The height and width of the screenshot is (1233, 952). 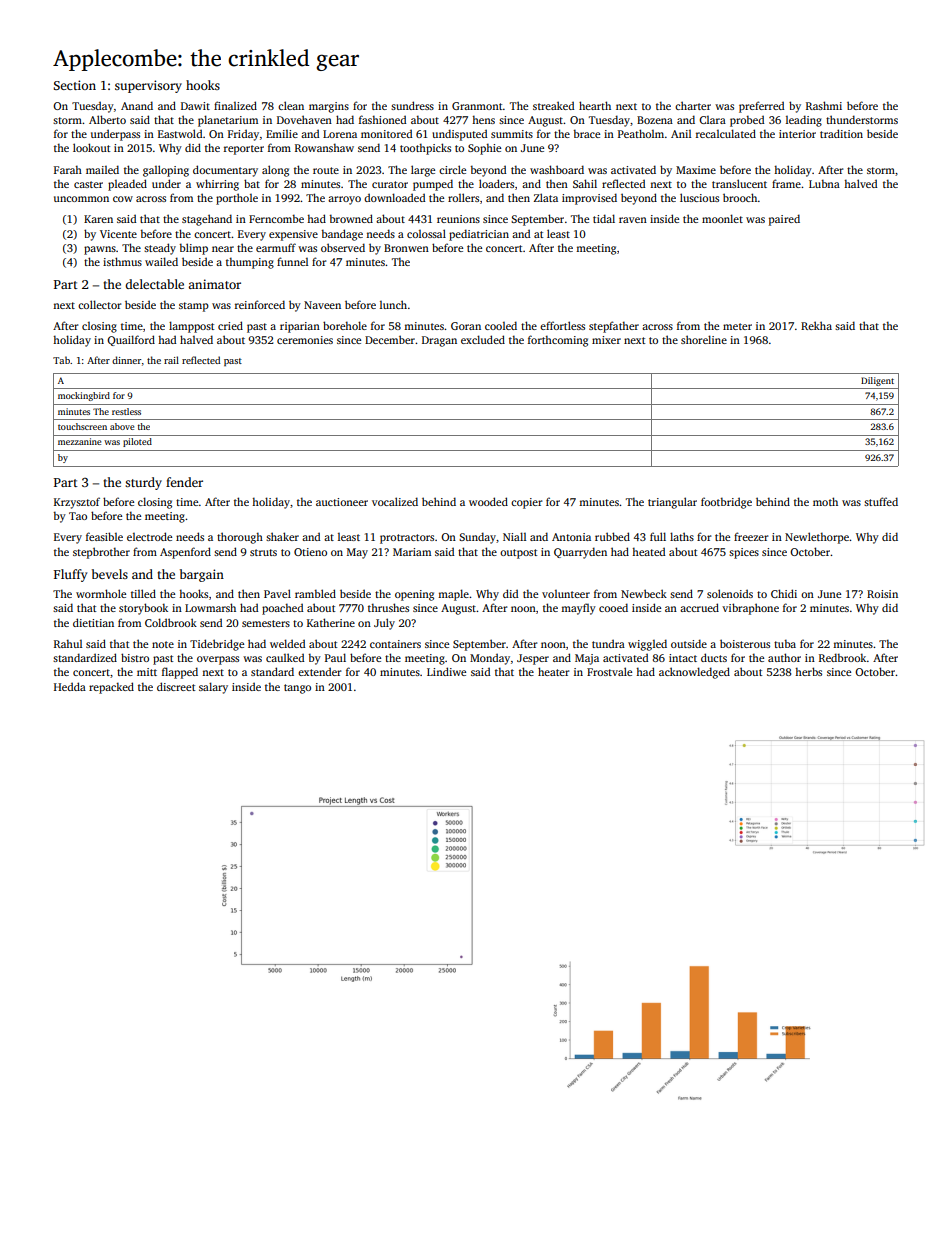 I want to click on clean, so click(x=291, y=105).
